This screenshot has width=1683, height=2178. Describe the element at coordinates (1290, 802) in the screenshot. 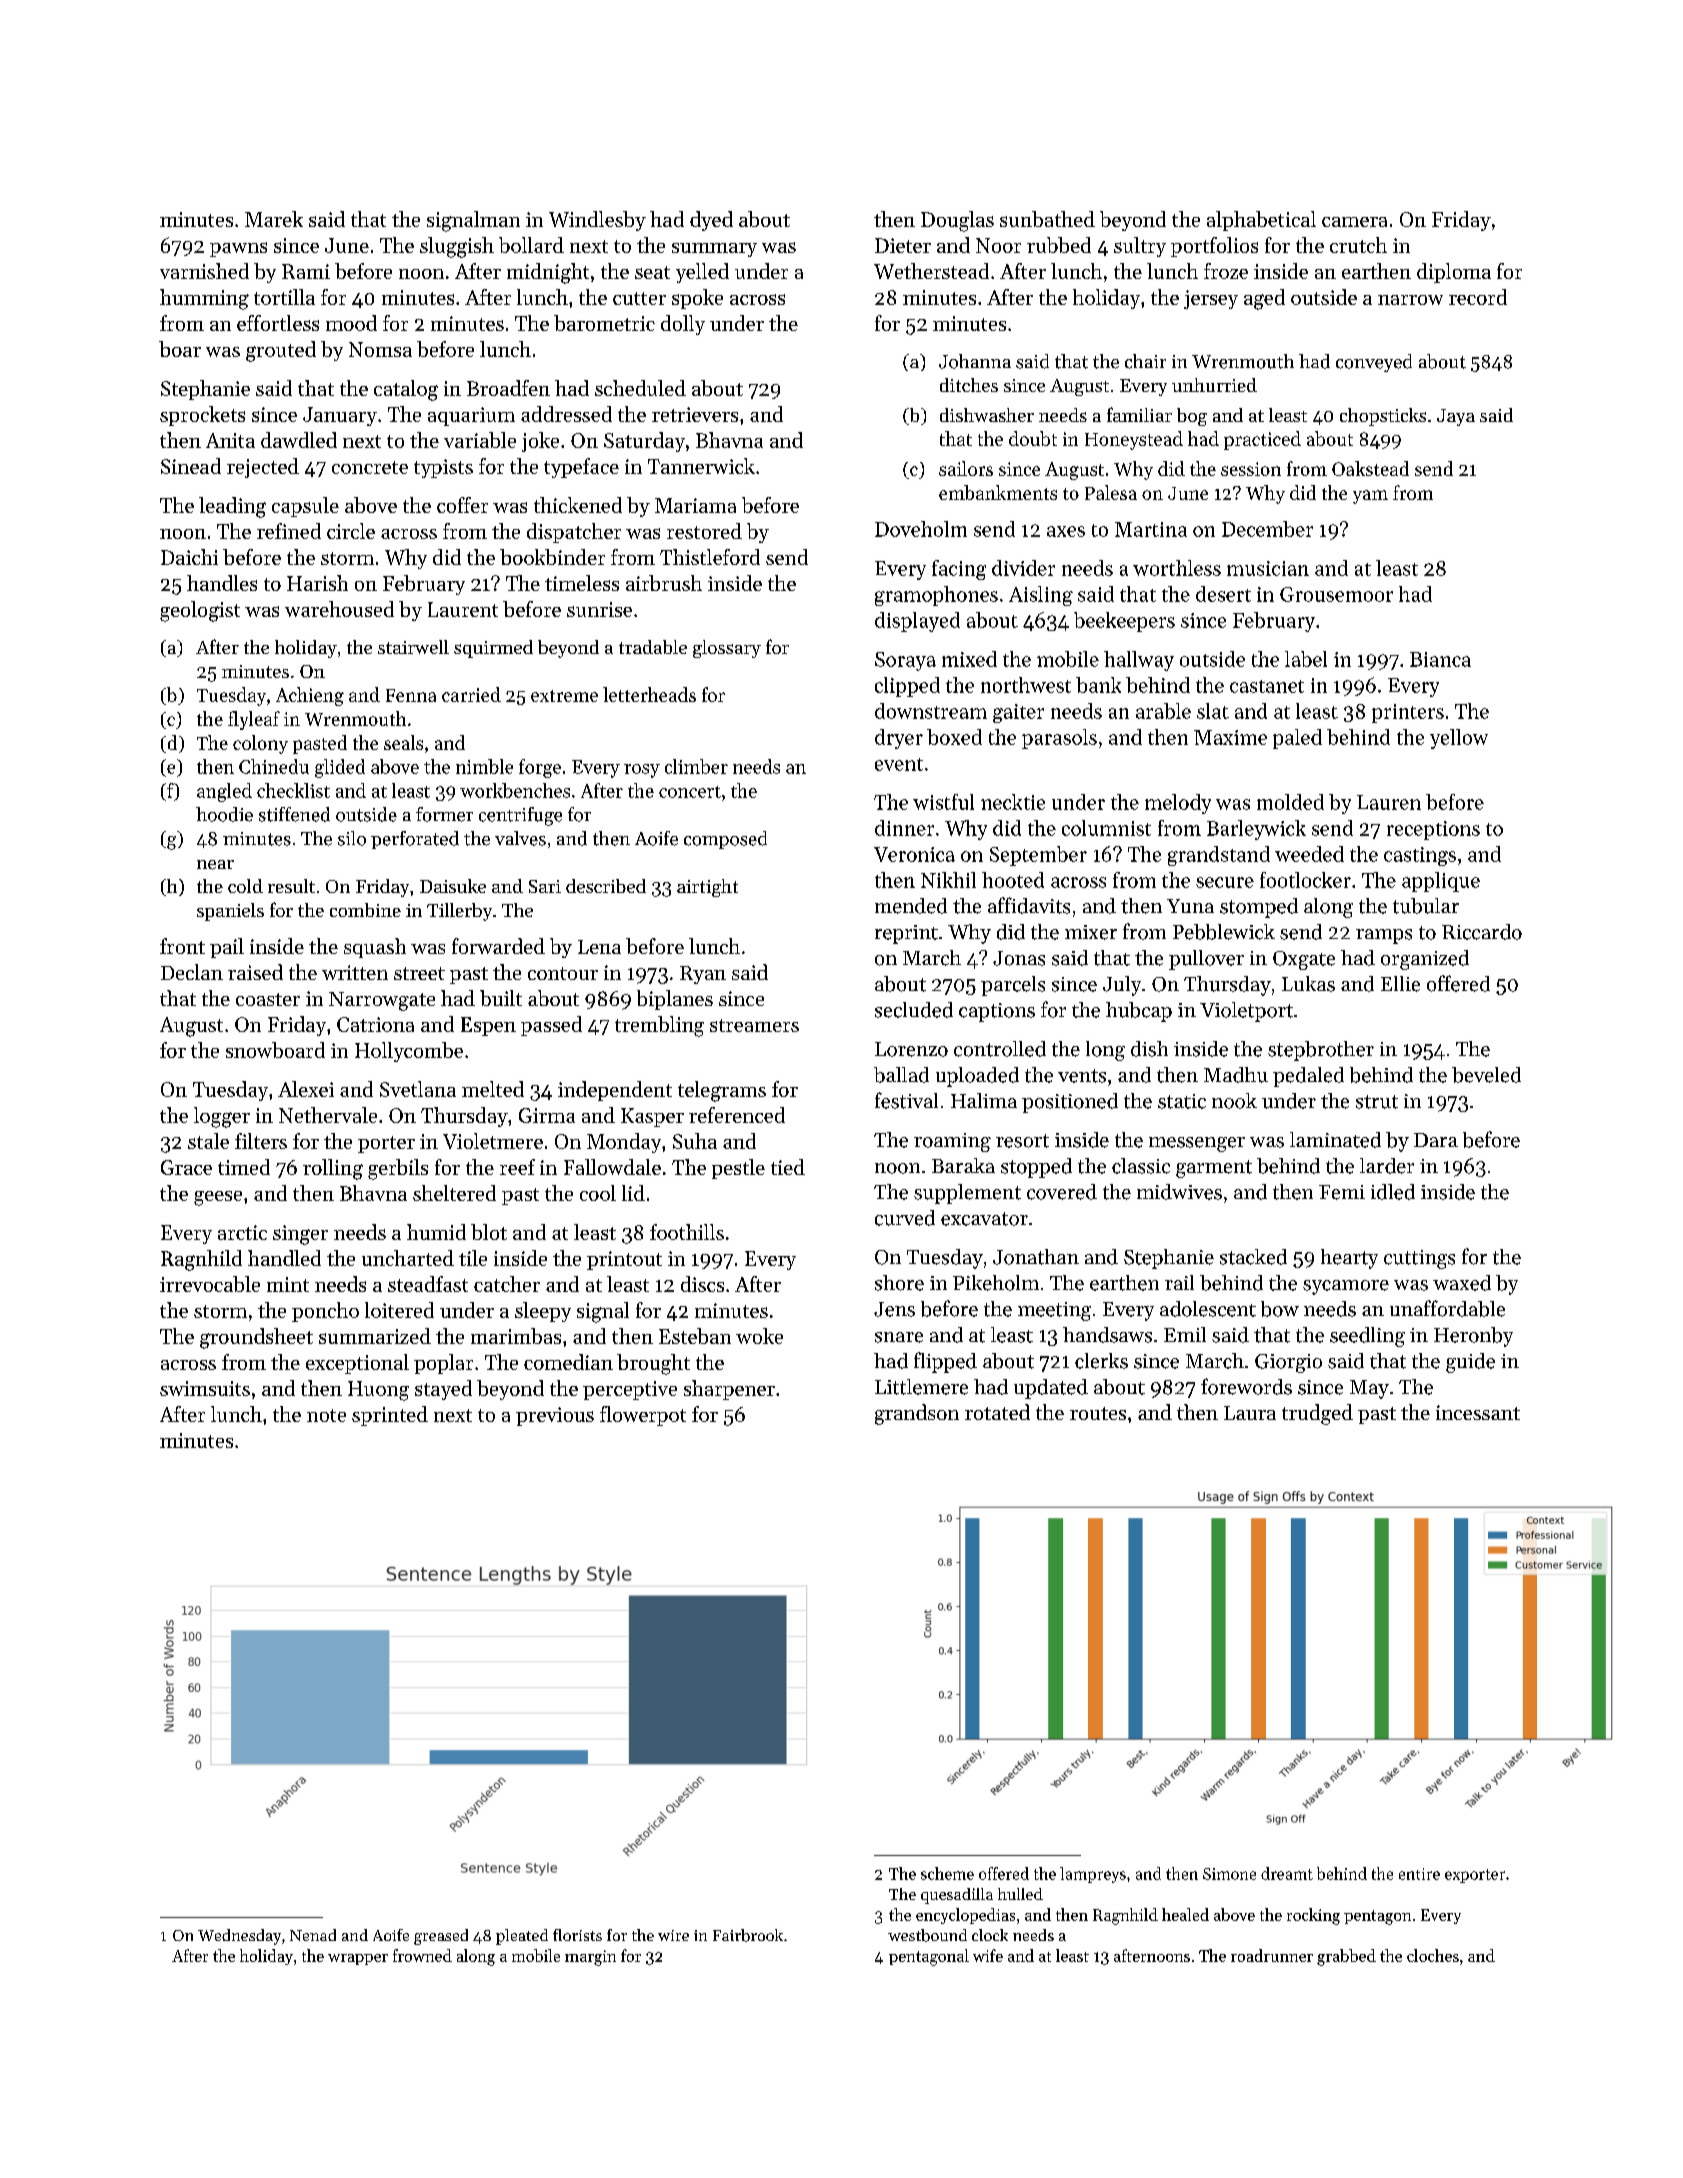

I see `molded` at that location.
